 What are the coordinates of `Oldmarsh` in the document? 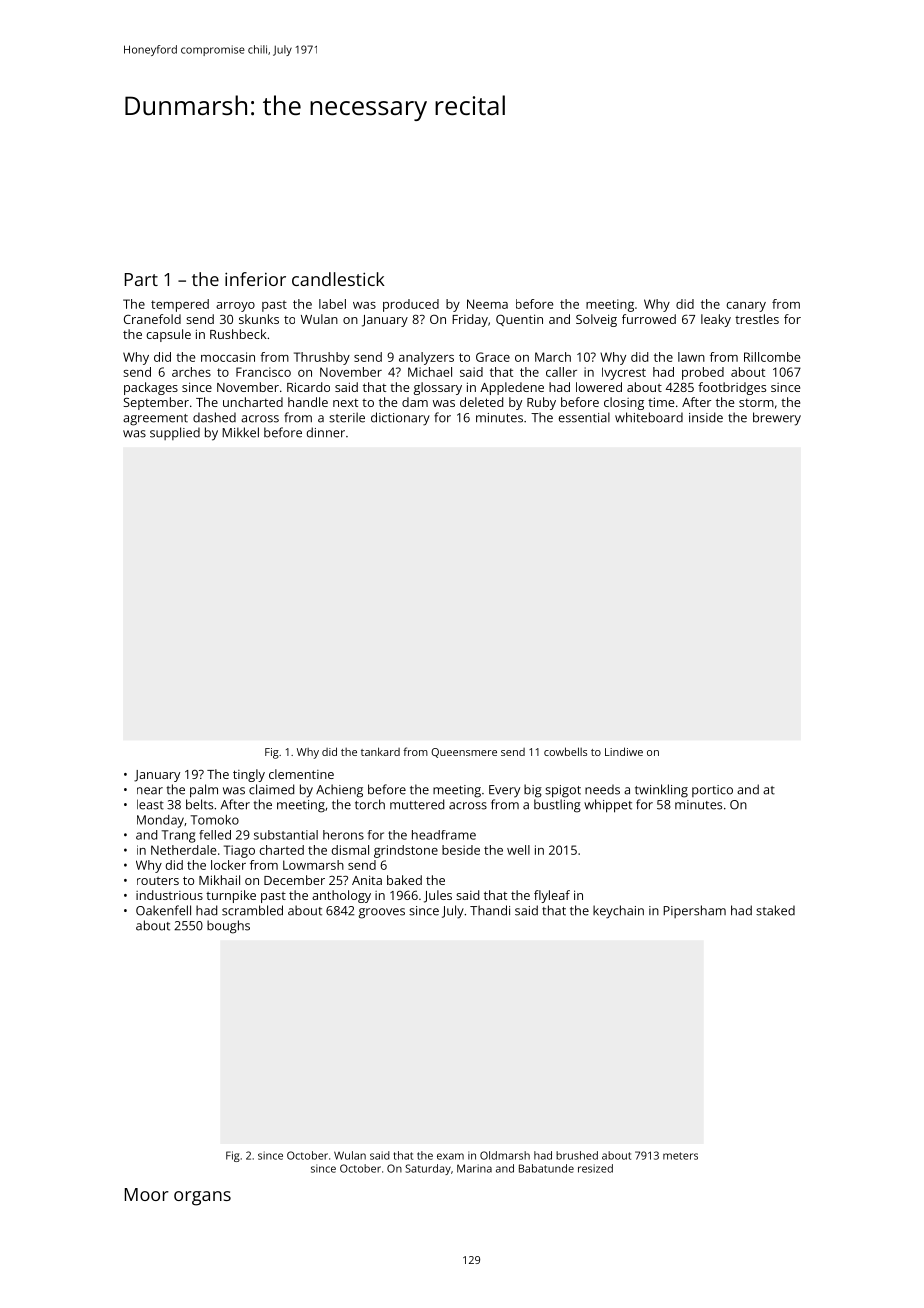 It's located at (505, 1155).
